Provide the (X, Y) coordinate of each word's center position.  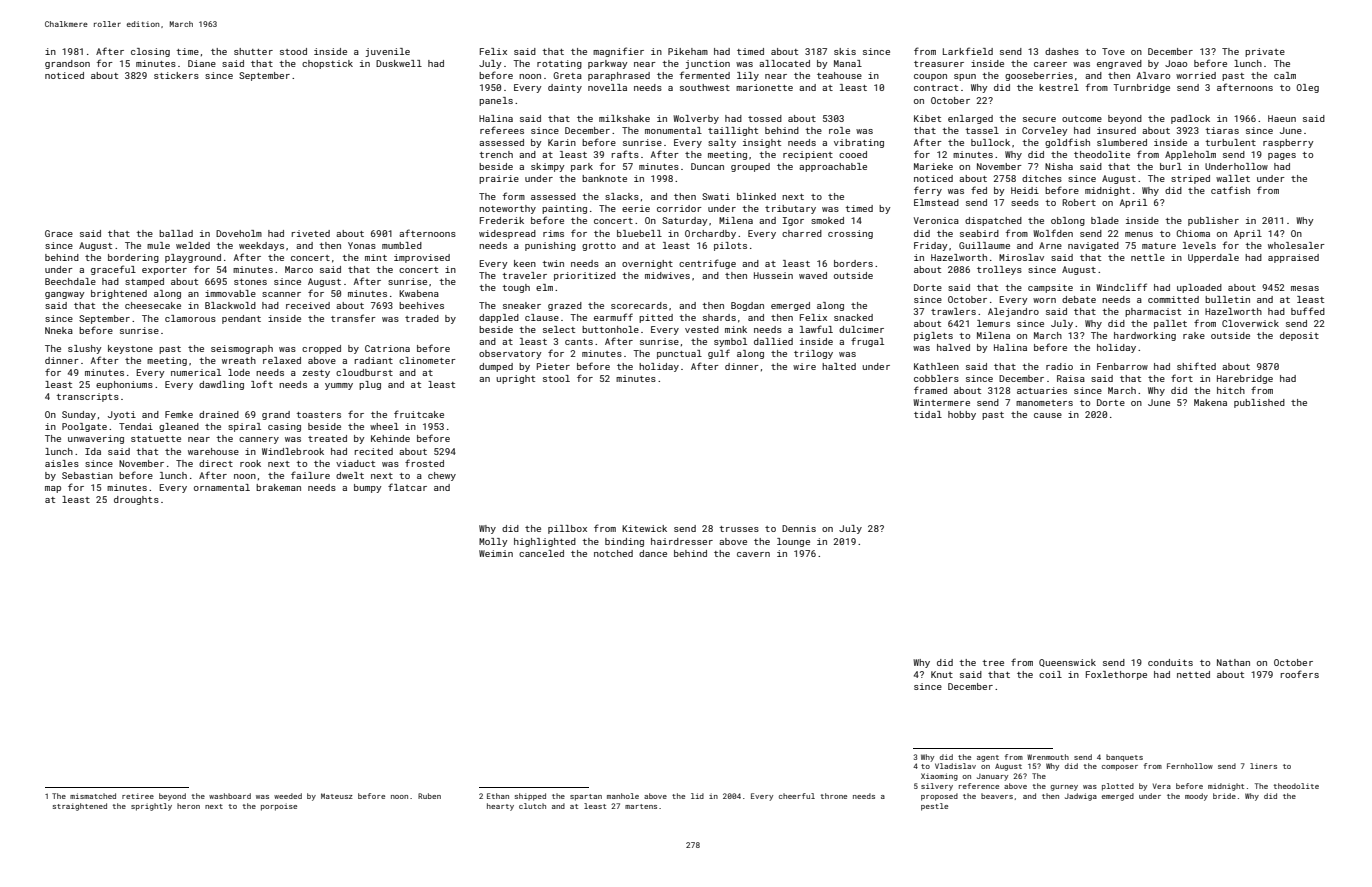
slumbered (1122, 142)
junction (707, 64)
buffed (1308, 311)
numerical (196, 372)
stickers (176, 75)
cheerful (797, 796)
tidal (928, 414)
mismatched (93, 796)
